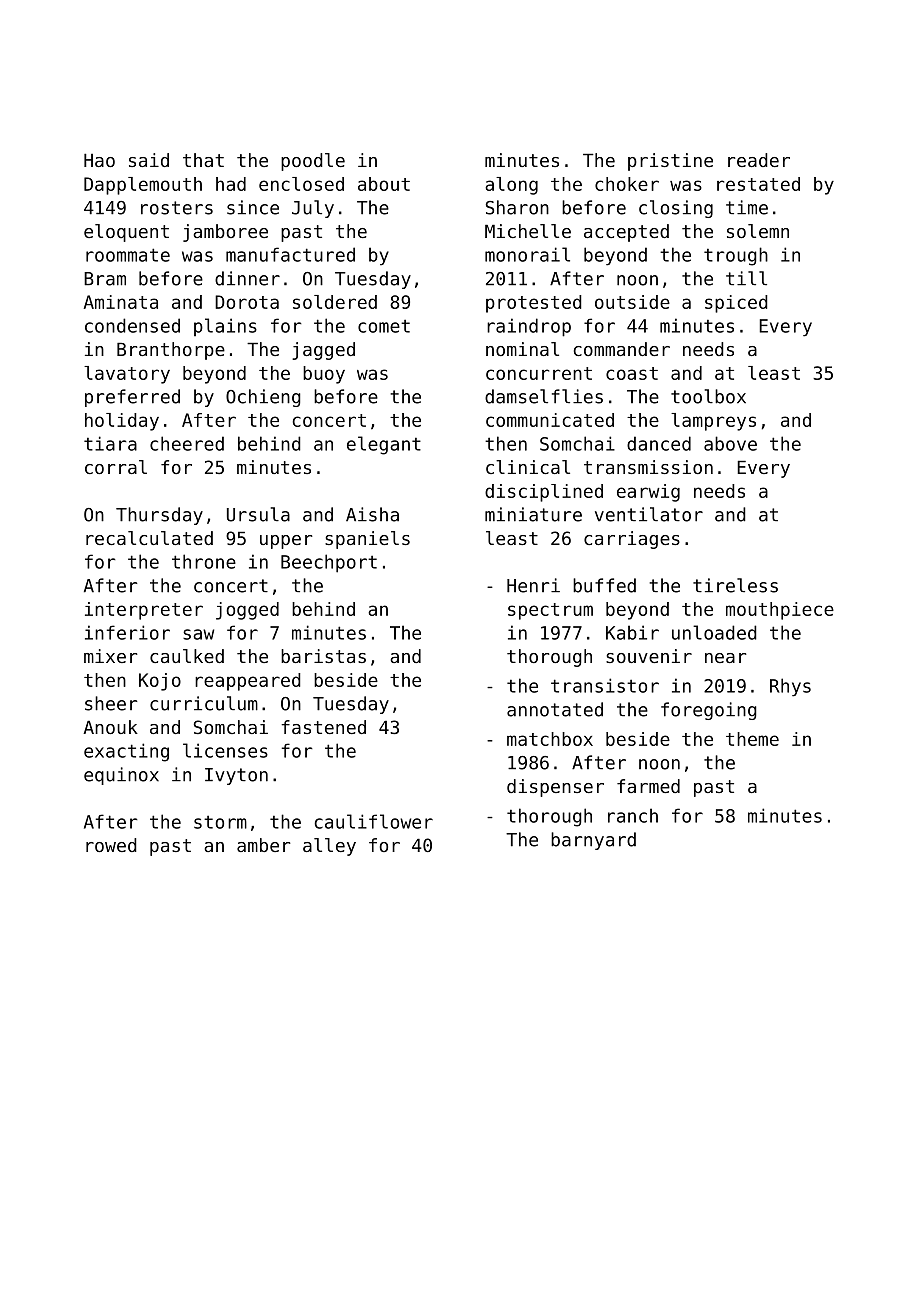 This screenshot has height=1311, width=924. Describe the element at coordinates (111, 845) in the screenshot. I see `rowed` at that location.
